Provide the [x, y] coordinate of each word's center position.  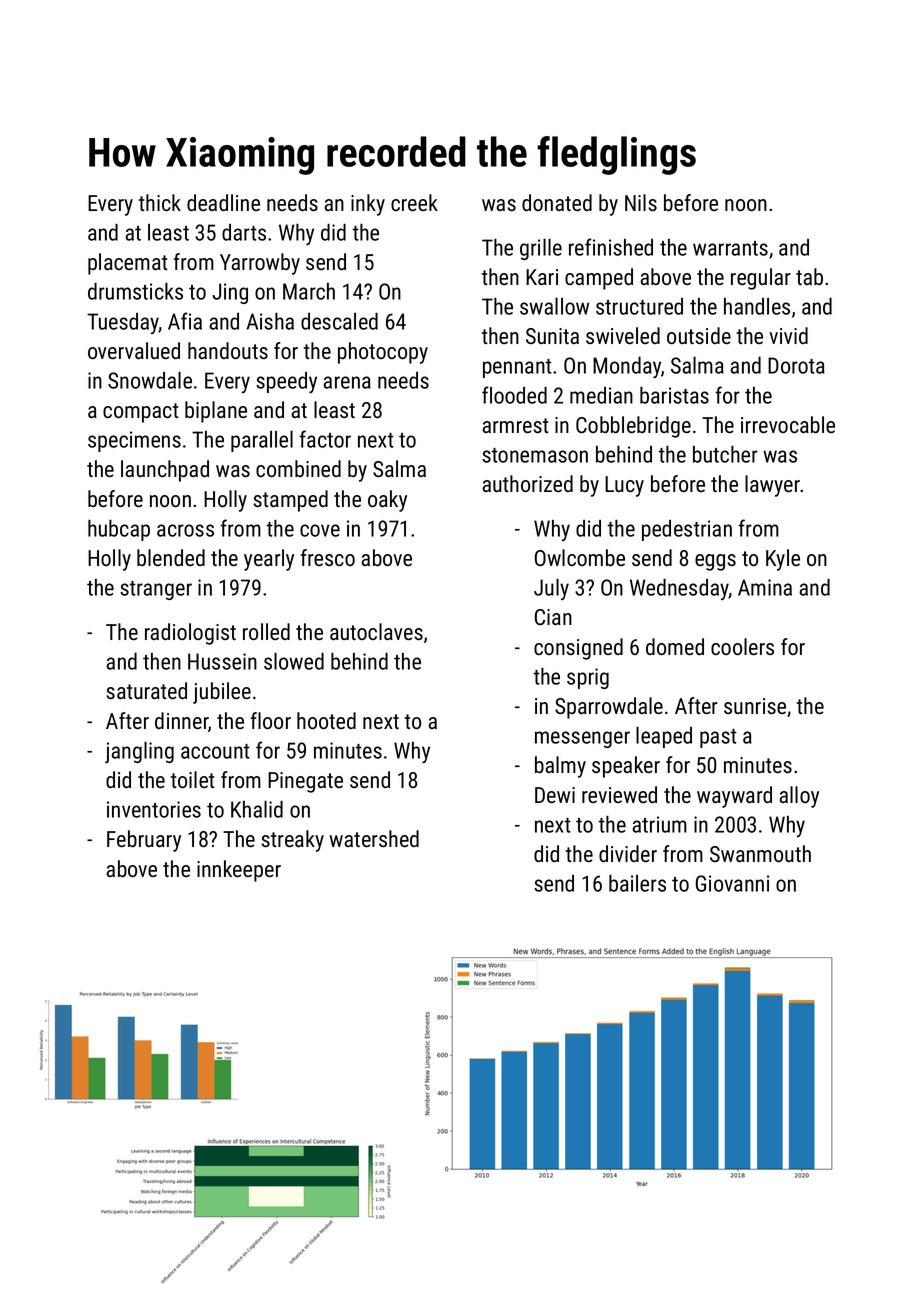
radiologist [190, 634]
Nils [641, 202]
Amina [765, 587]
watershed [374, 838]
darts [244, 232]
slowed [294, 661]
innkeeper [239, 871]
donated [557, 202]
